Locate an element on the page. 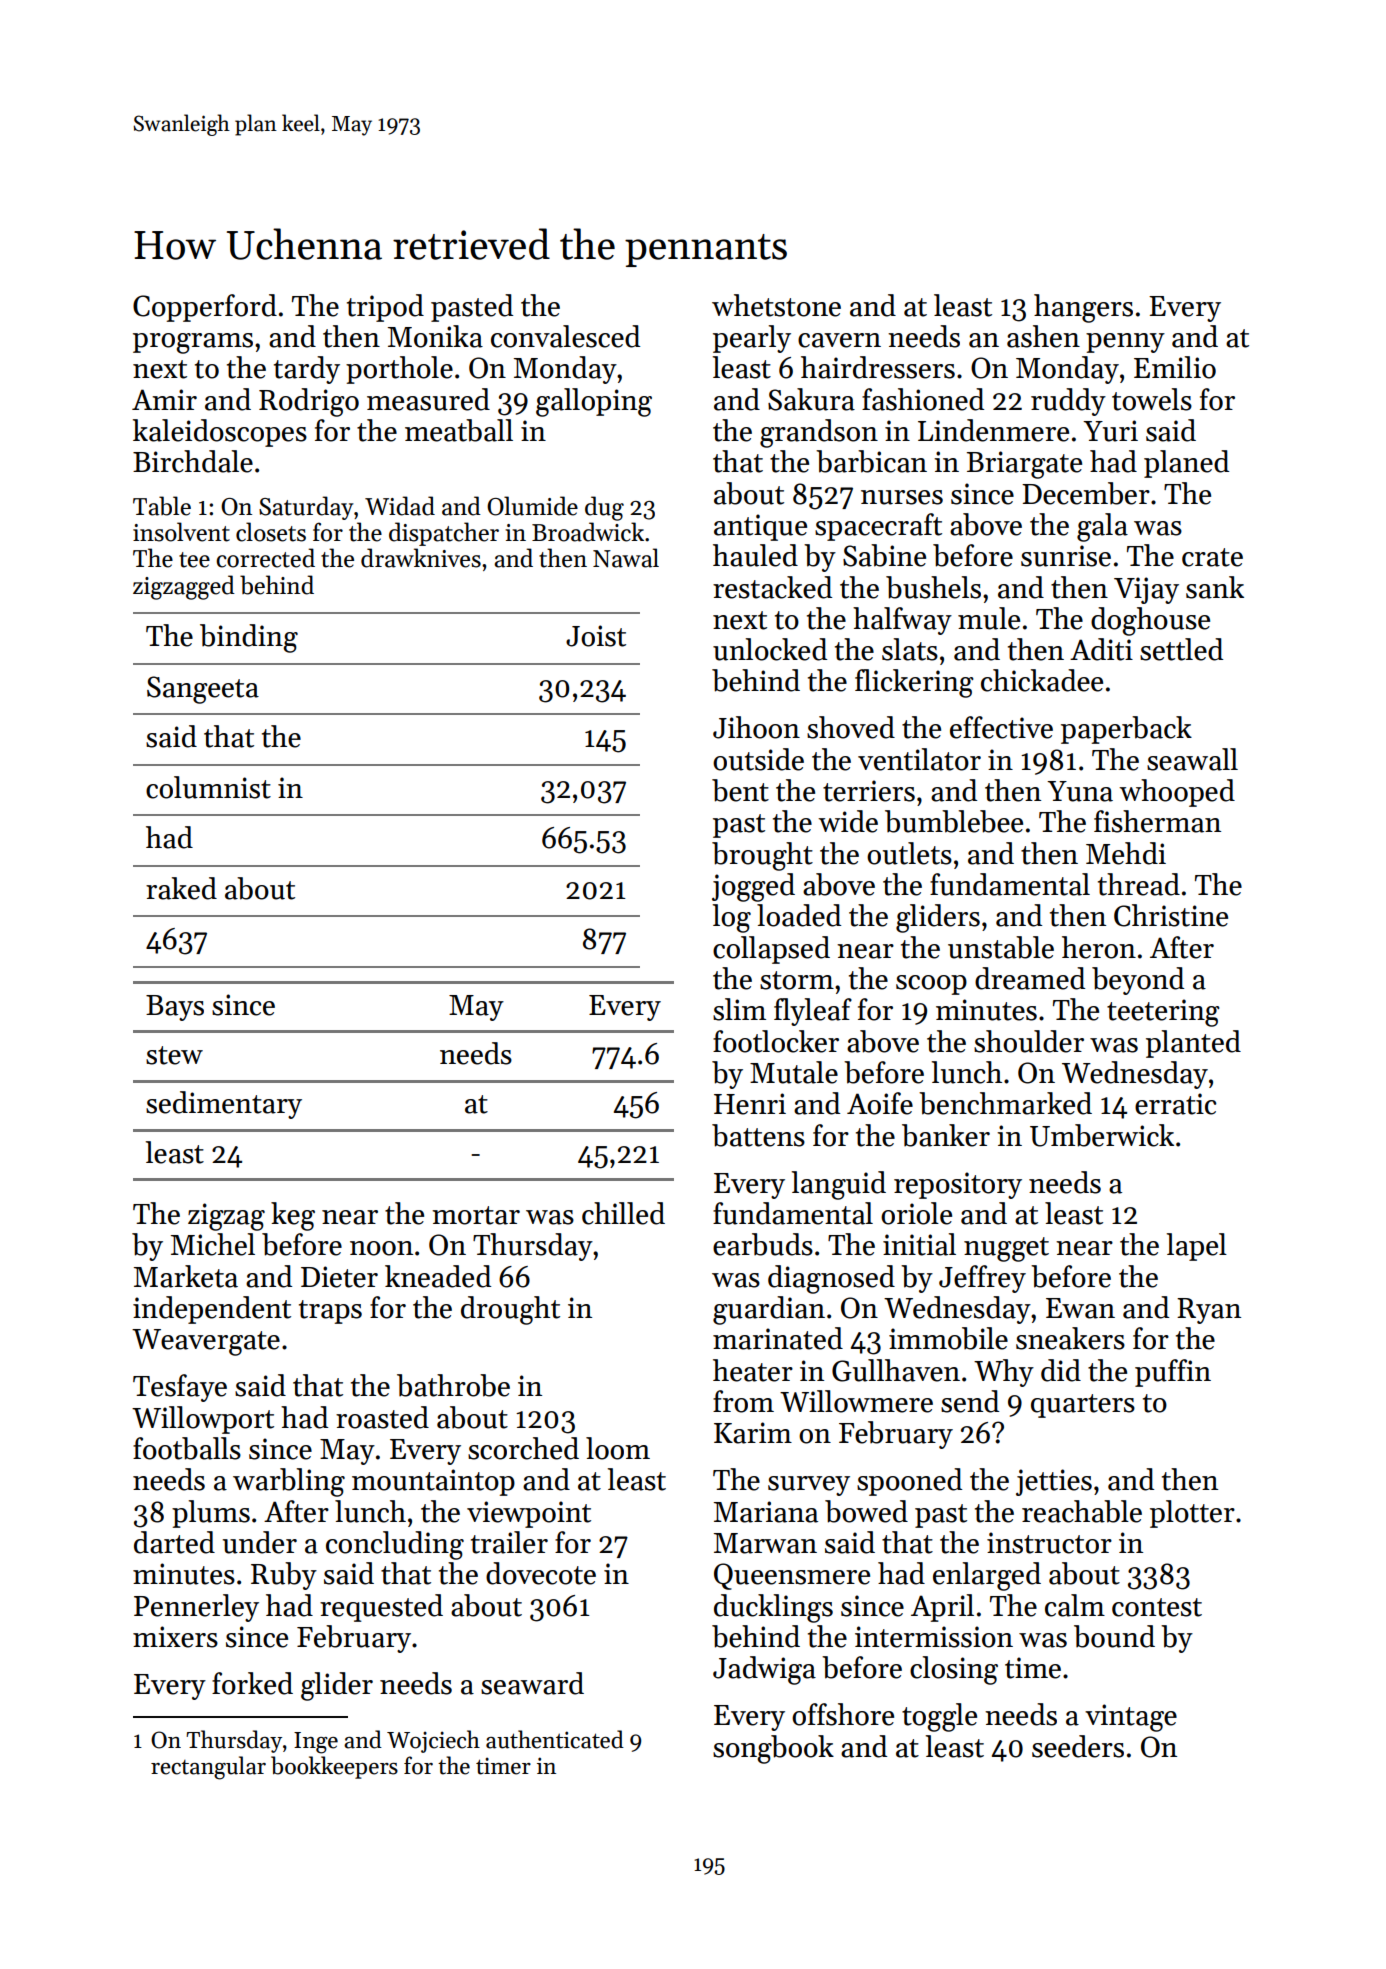 This image has width=1386, height=1969. plotter is located at coordinates (1192, 1514).
